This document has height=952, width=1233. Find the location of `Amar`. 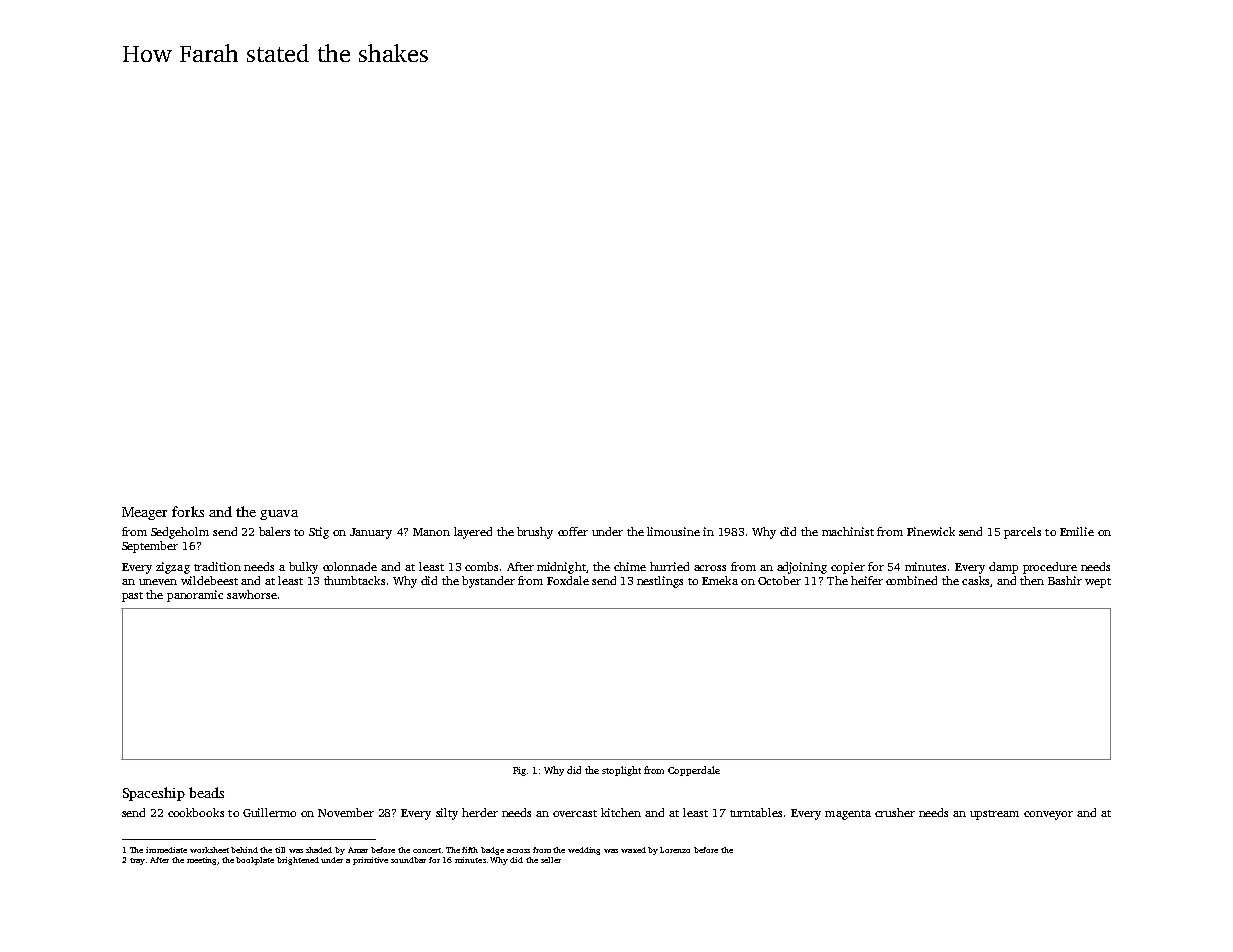

Amar is located at coordinates (358, 850).
